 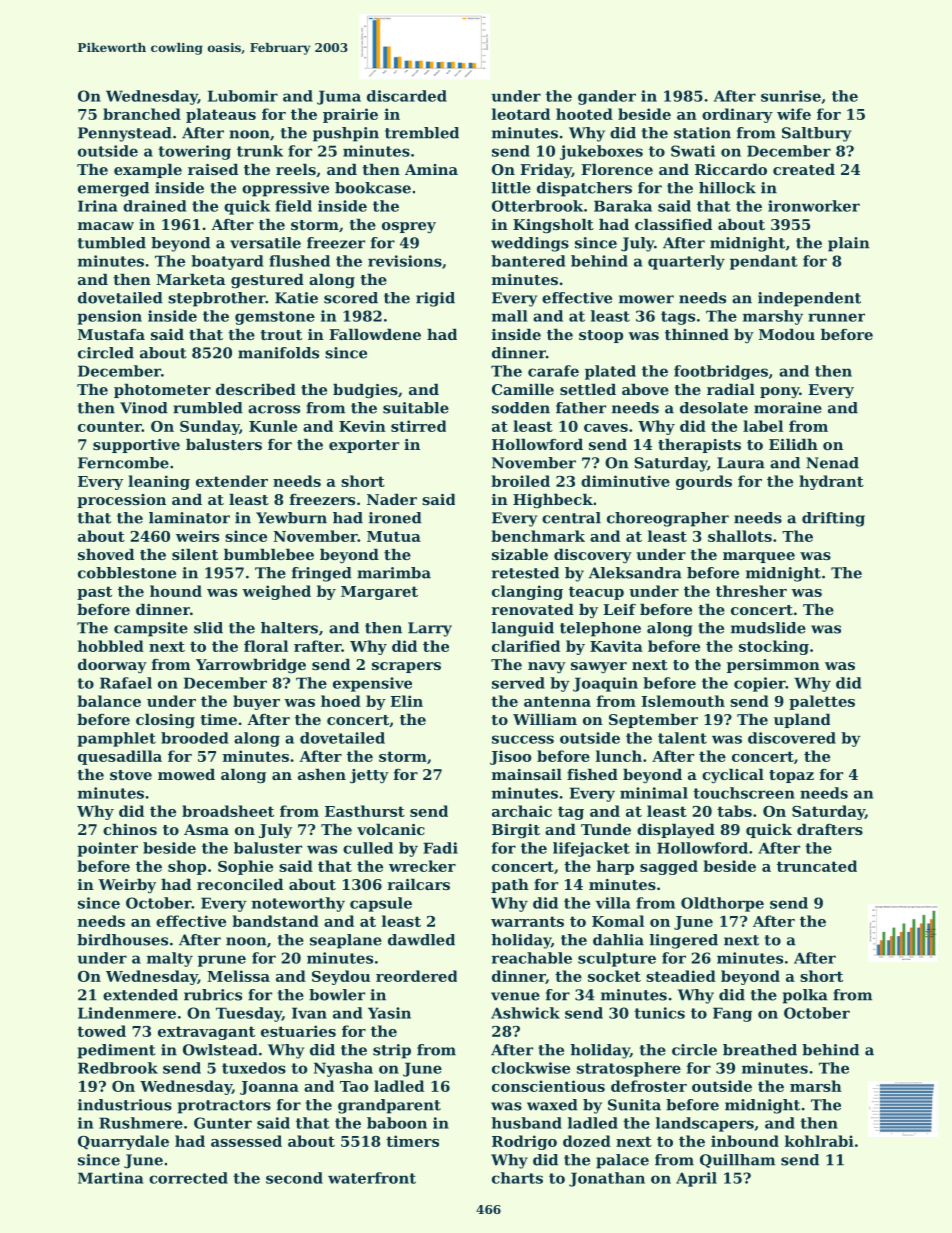 I want to click on chinos, so click(x=130, y=829).
